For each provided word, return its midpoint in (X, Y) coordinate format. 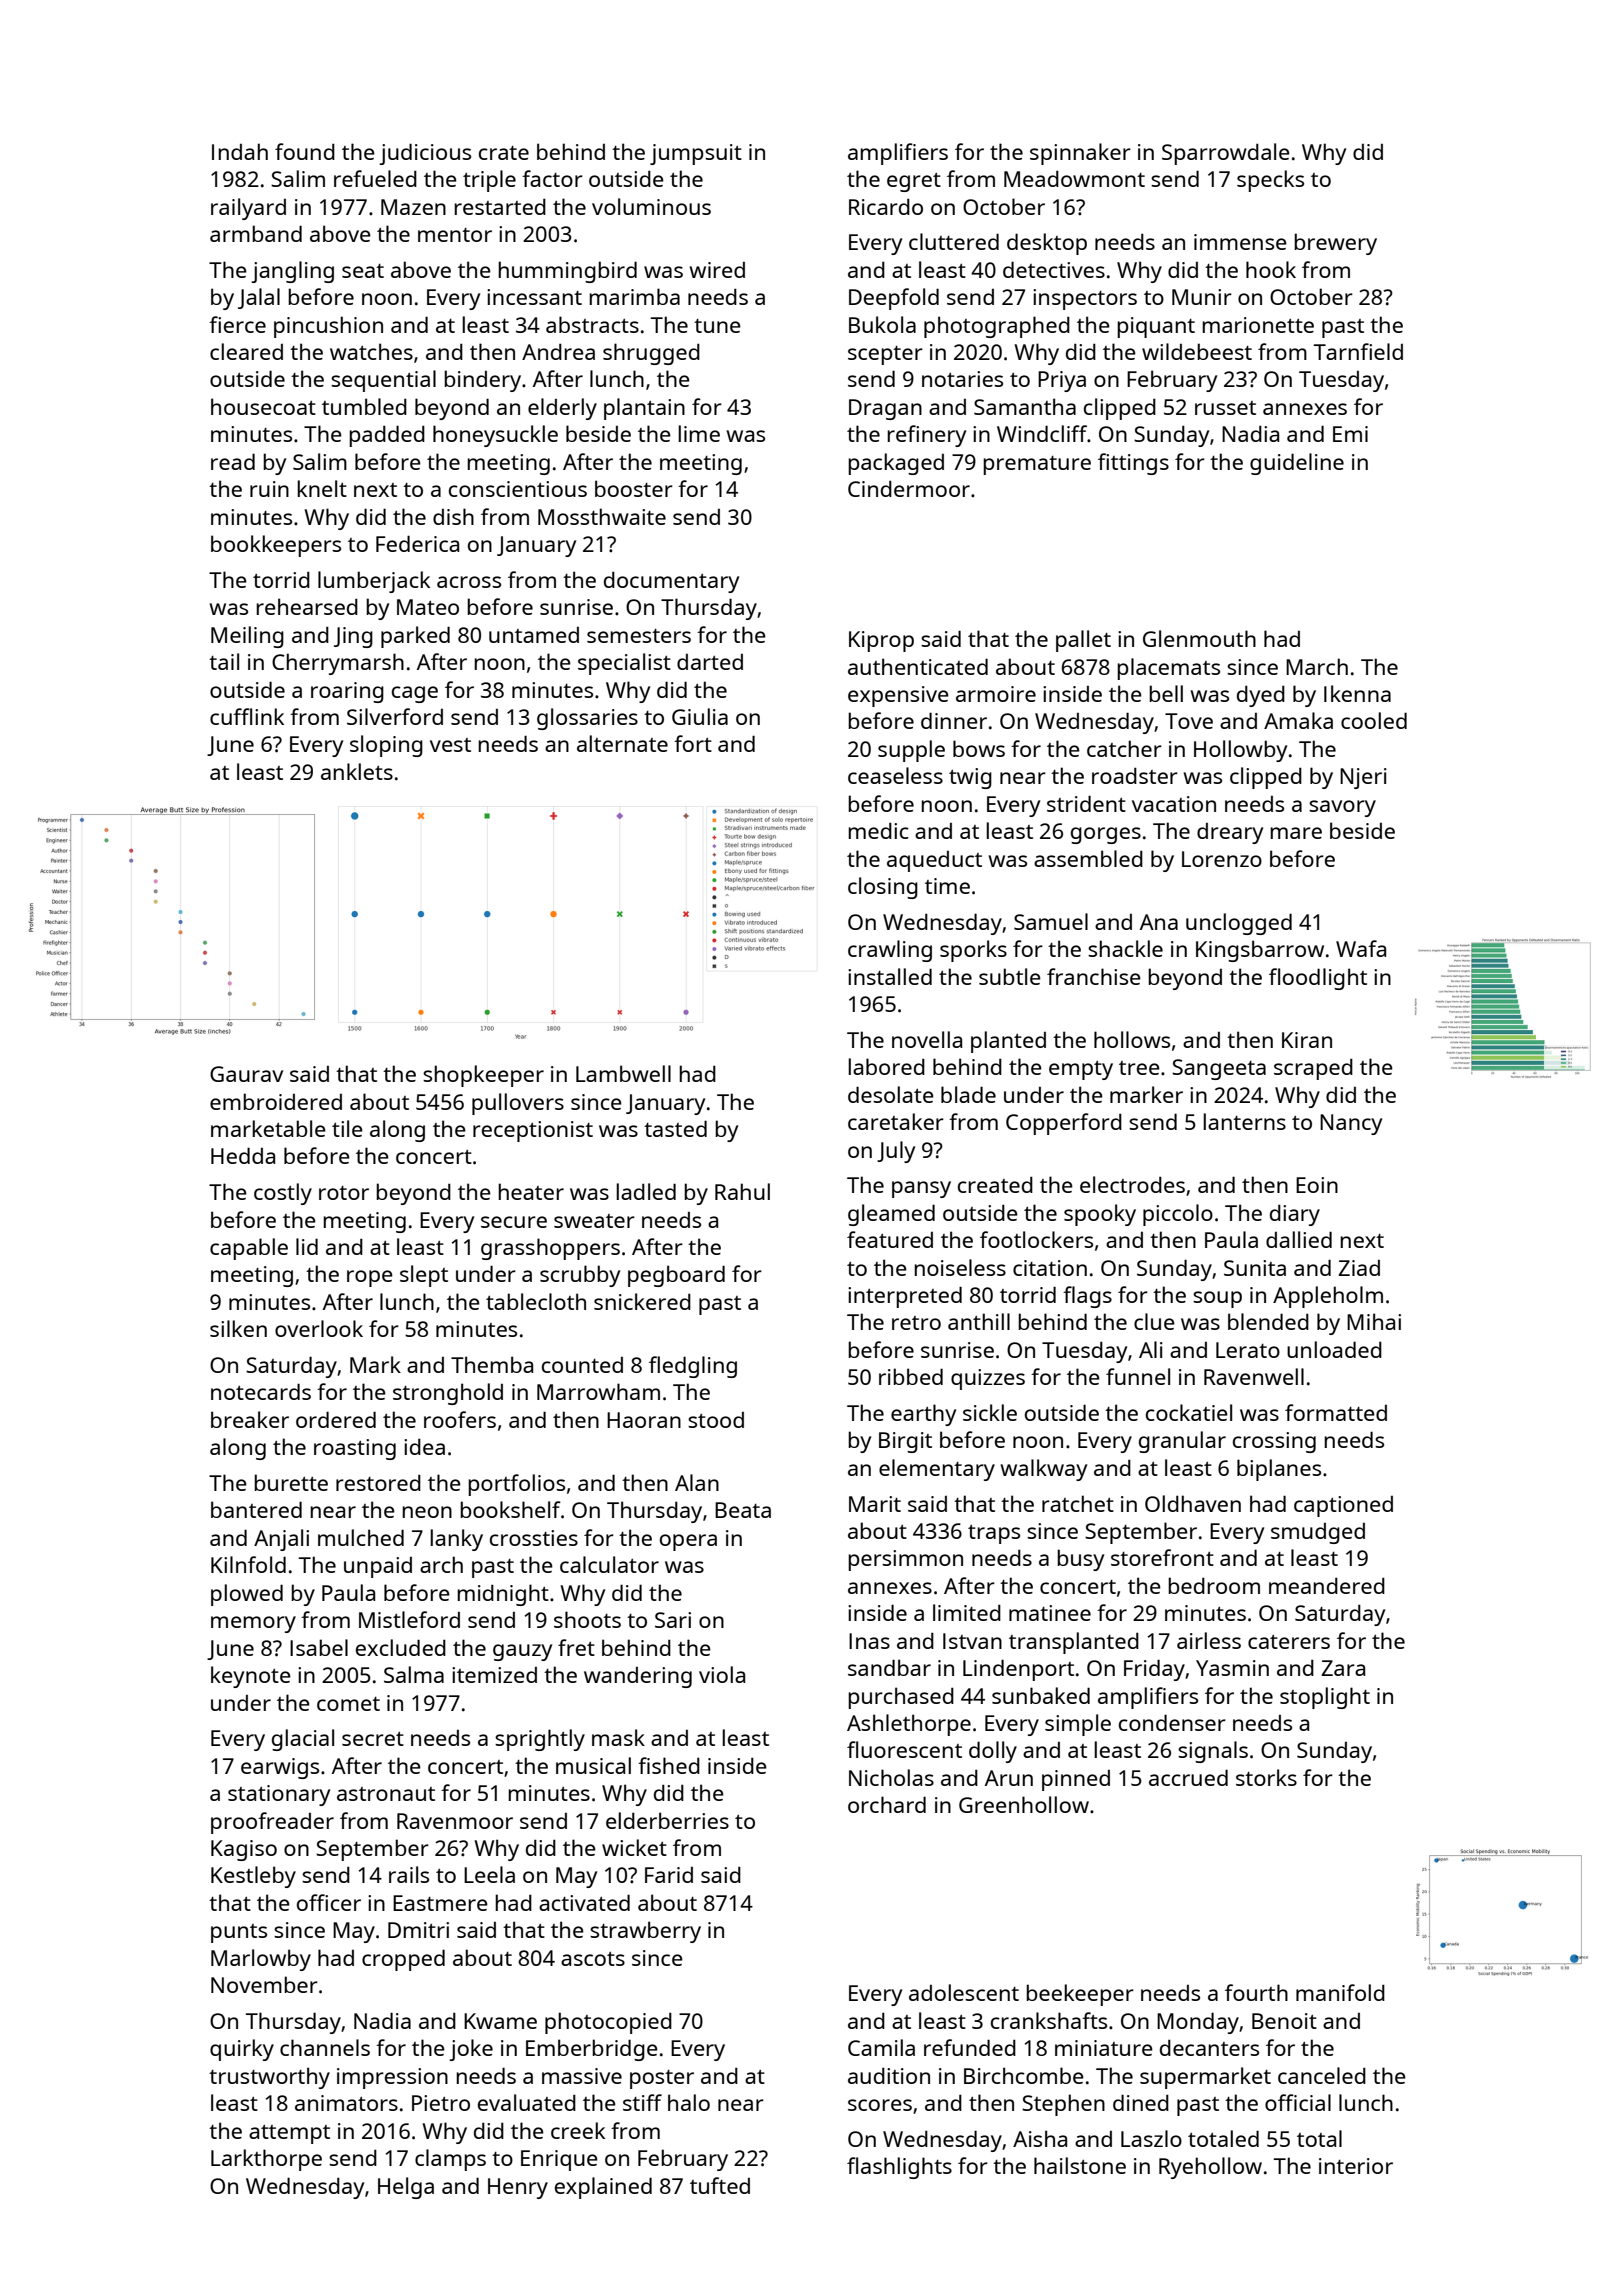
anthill (979, 1321)
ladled (646, 1191)
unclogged (1239, 924)
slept (424, 1276)
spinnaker (1080, 154)
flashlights (899, 2168)
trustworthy (269, 2078)
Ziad (1359, 1268)
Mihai (1374, 1321)
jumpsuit (696, 154)
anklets (357, 771)
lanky (456, 1540)
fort (693, 743)
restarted (500, 206)
